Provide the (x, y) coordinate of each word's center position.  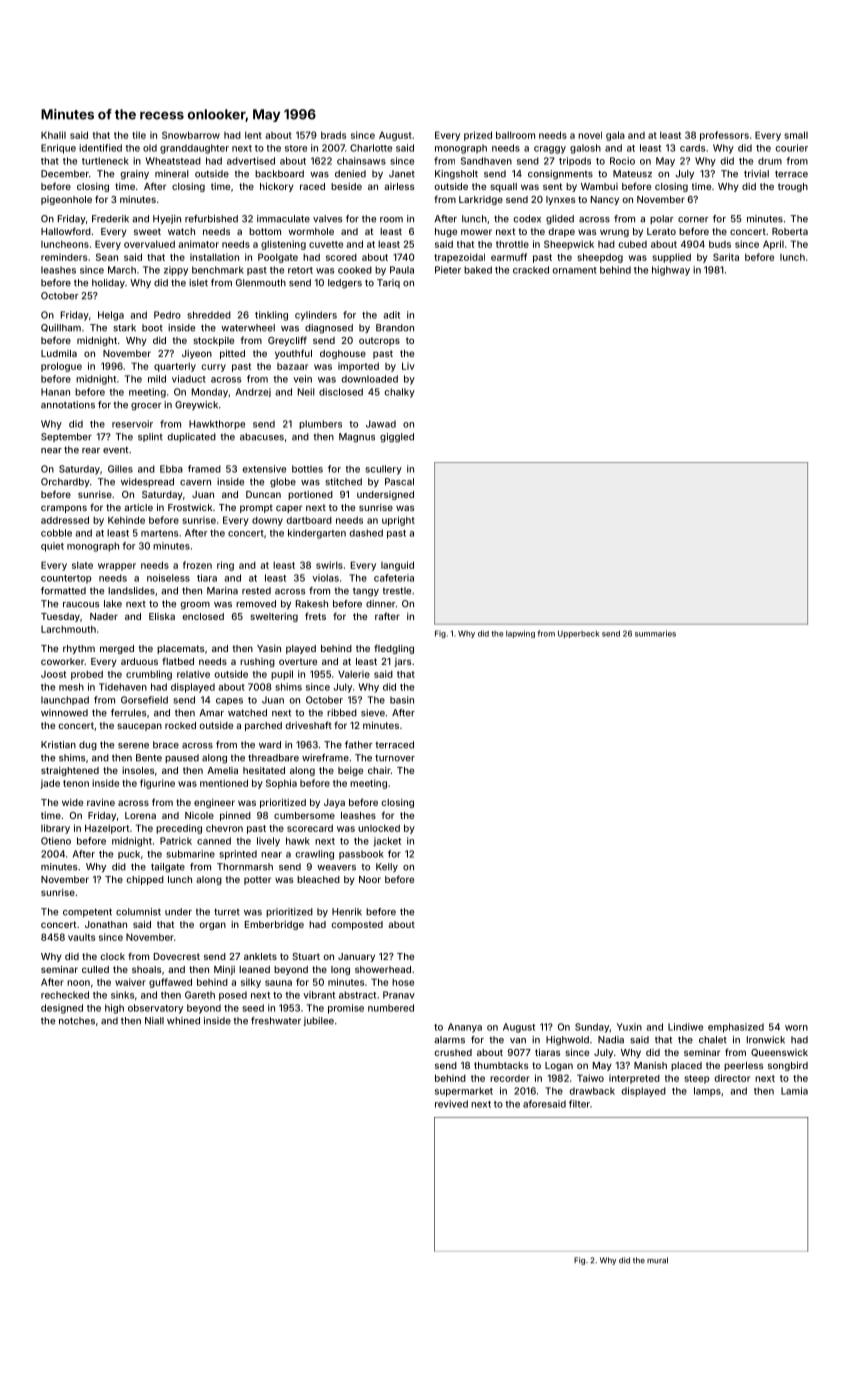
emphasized (736, 1028)
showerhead (383, 969)
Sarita (726, 257)
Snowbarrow (191, 135)
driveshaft (308, 725)
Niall (154, 1021)
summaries (655, 633)
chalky (399, 393)
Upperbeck (578, 634)
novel (590, 135)
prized (478, 136)
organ (212, 926)
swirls (329, 565)
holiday (108, 283)
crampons (64, 509)
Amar (211, 713)
